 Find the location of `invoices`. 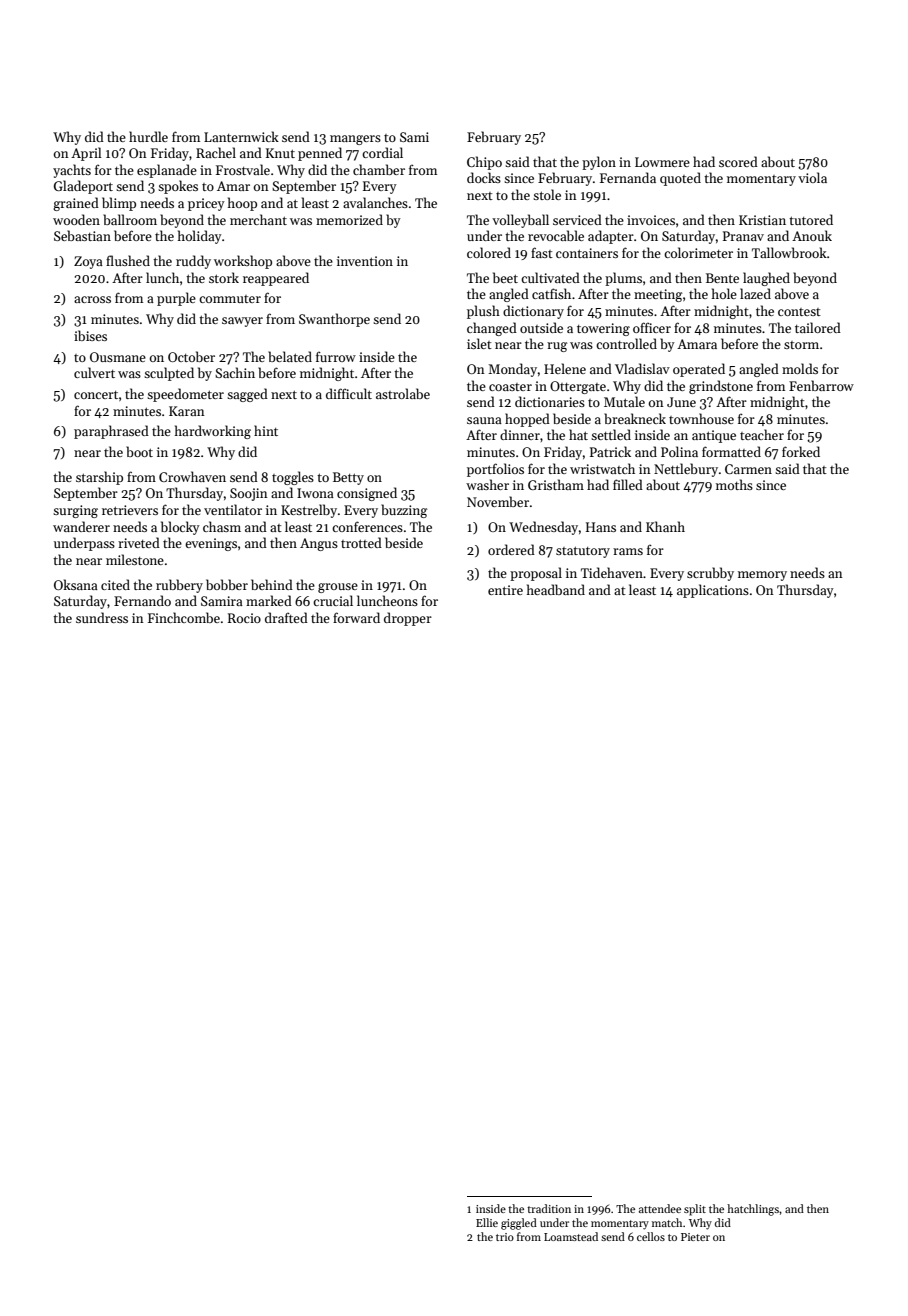

invoices is located at coordinates (651, 220).
